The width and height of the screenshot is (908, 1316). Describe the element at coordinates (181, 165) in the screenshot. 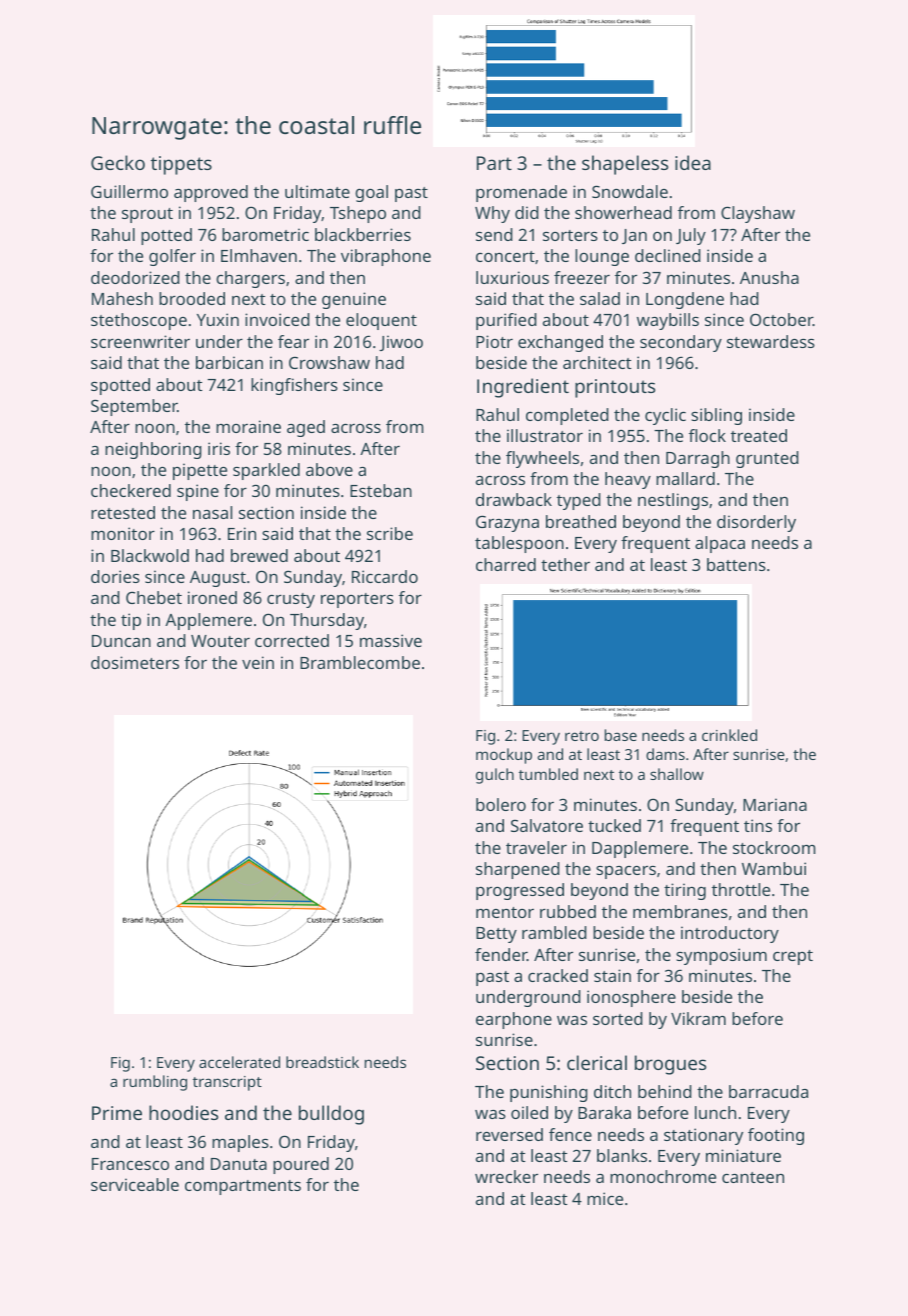

I see `tippets` at that location.
